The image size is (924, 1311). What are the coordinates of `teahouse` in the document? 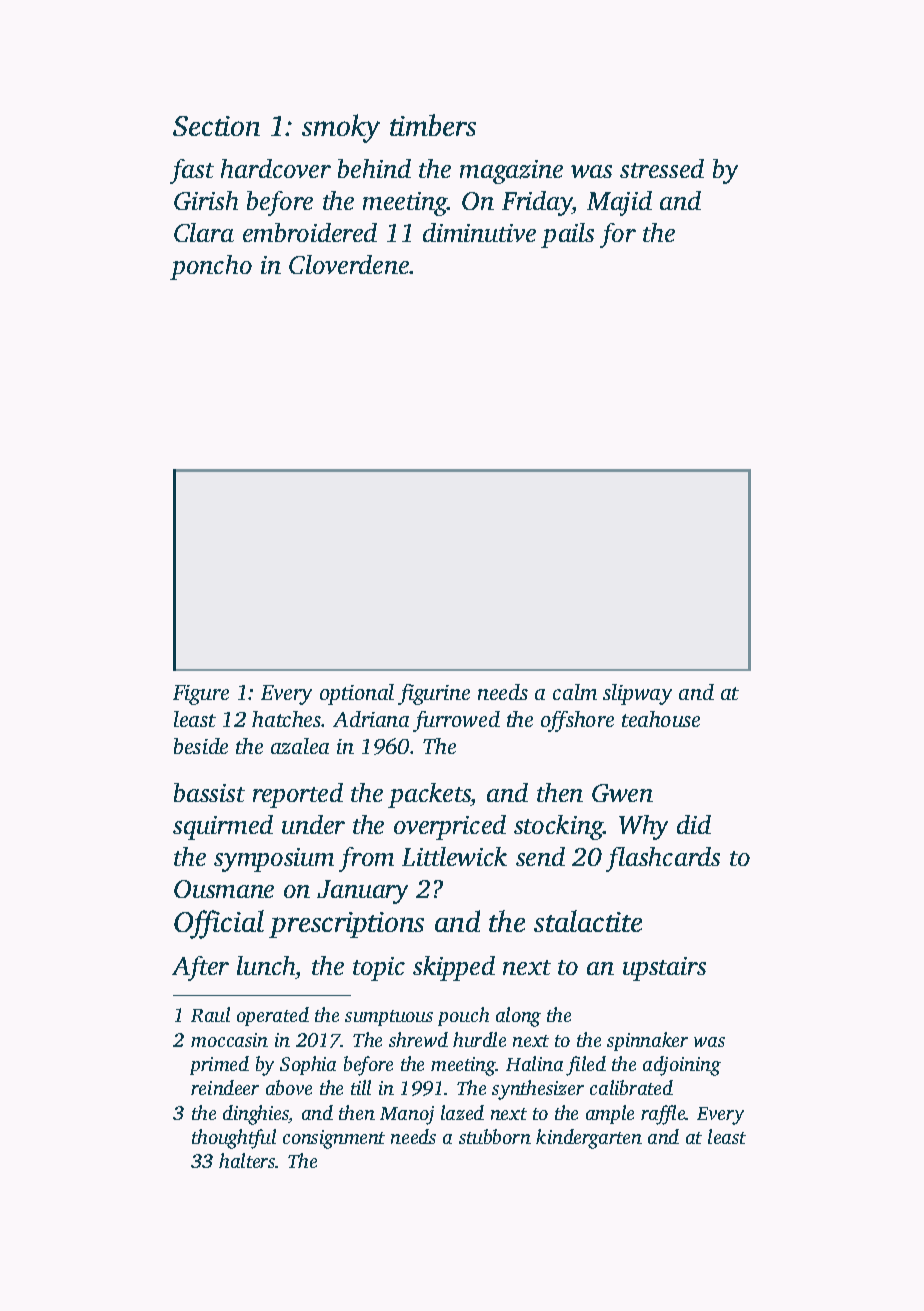 It's located at (661, 719).
